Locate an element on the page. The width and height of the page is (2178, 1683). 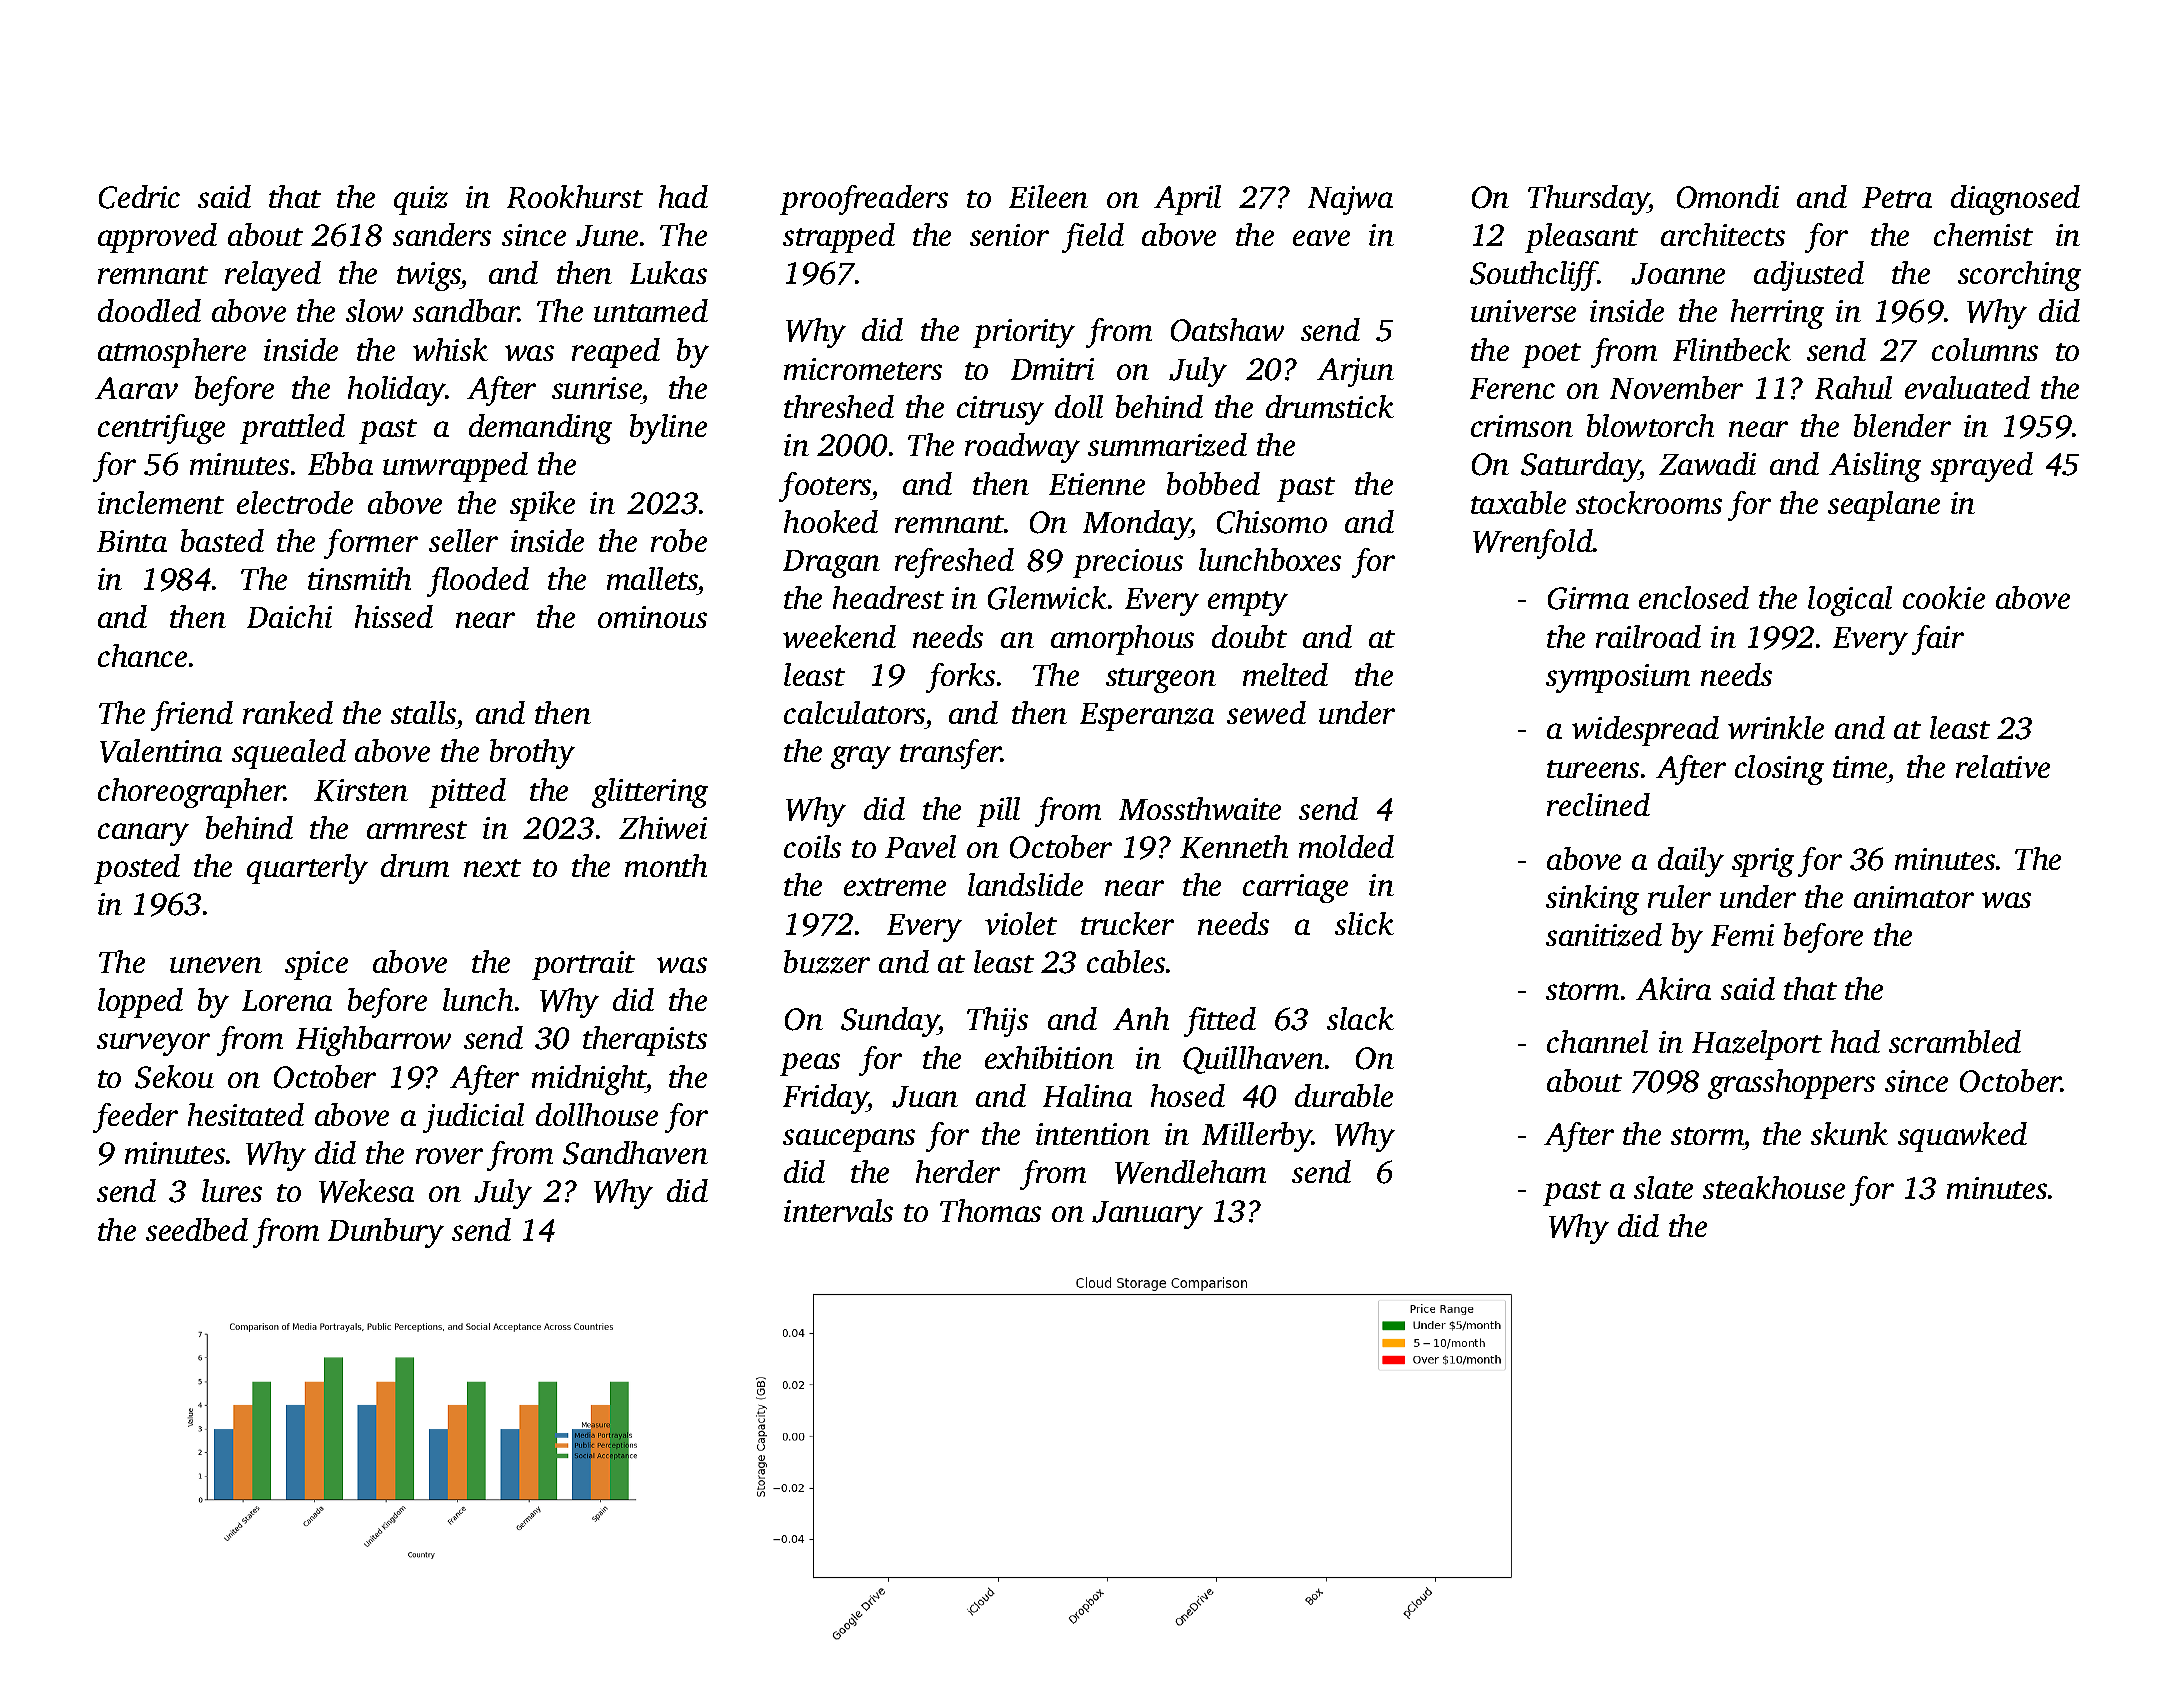
fair is located at coordinates (1938, 640).
